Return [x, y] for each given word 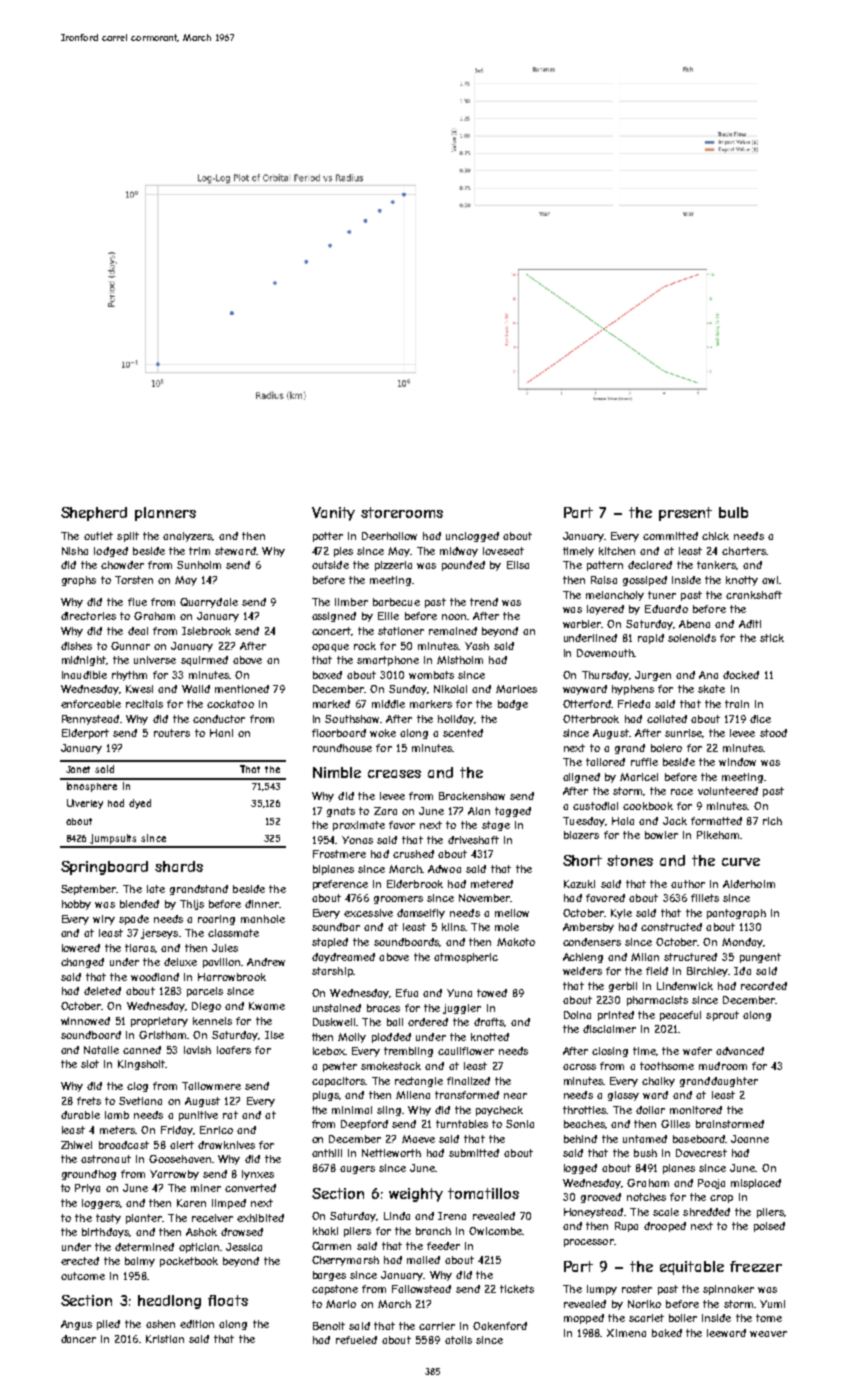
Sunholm [199, 565]
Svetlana [140, 1101]
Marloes [516, 689]
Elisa [518, 565]
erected [80, 1261]
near [515, 1096]
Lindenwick [685, 986]
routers [172, 733]
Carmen [331, 1246]
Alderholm [749, 884]
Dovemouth [605, 653]
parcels [205, 992]
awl [770, 580]
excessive [368, 913]
